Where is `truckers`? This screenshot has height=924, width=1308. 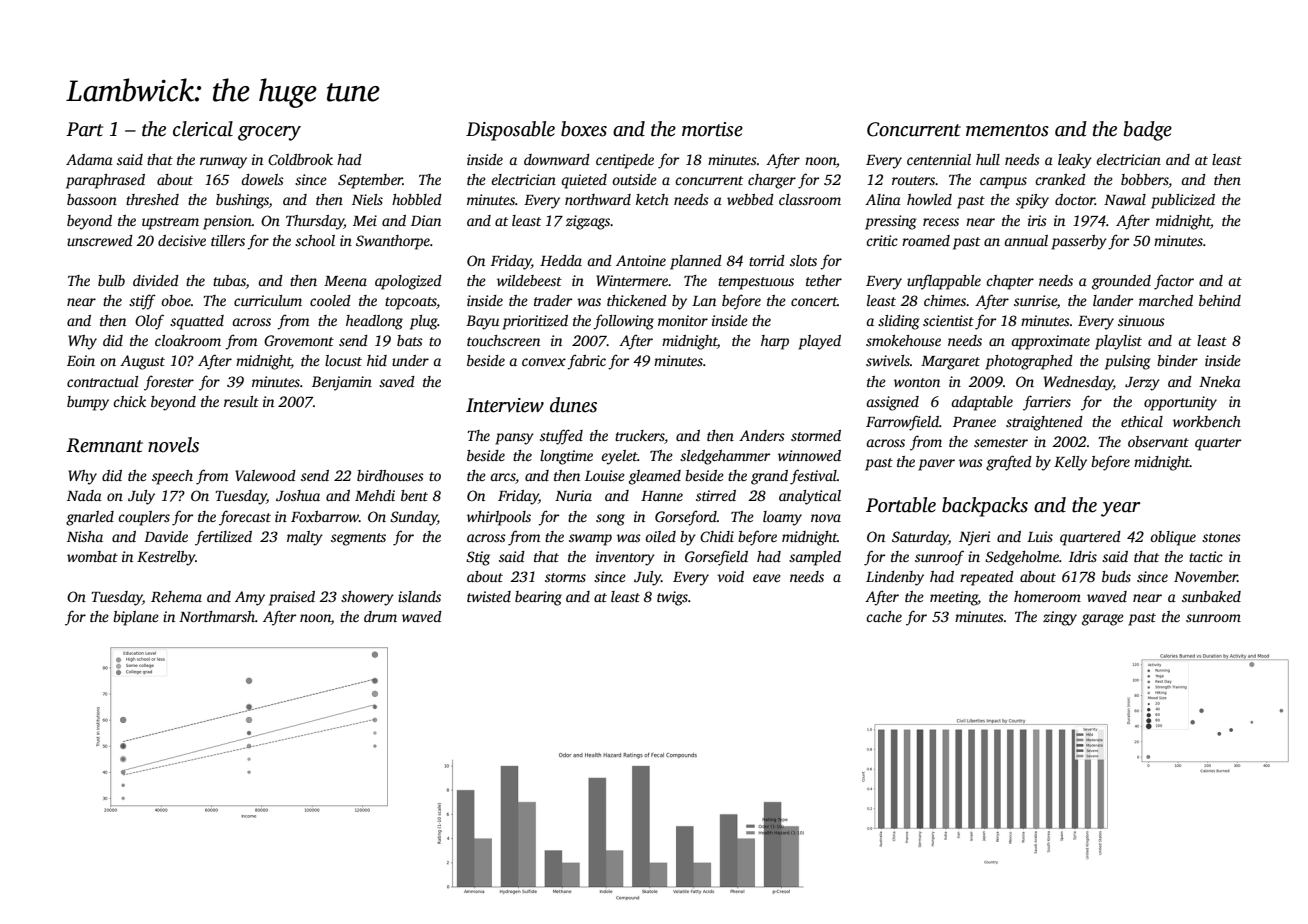 truckers is located at coordinates (640, 437).
